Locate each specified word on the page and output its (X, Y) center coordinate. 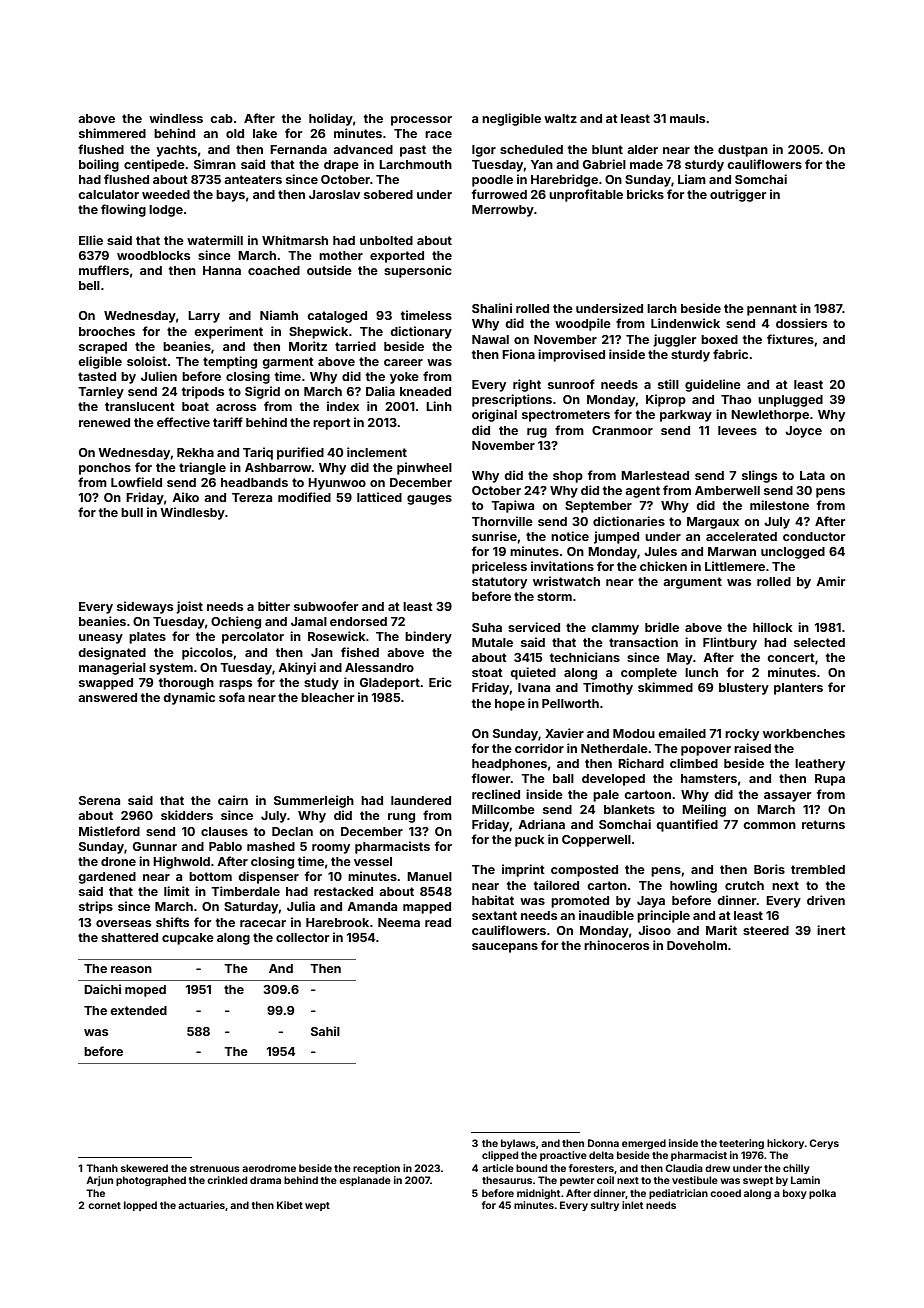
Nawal (490, 339)
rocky (742, 735)
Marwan (732, 551)
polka (822, 1194)
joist (189, 607)
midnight (538, 1194)
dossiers (801, 323)
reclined (496, 794)
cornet (104, 1205)
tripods (203, 392)
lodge (166, 211)
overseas (123, 923)
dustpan (743, 151)
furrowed (499, 194)
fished (360, 652)
